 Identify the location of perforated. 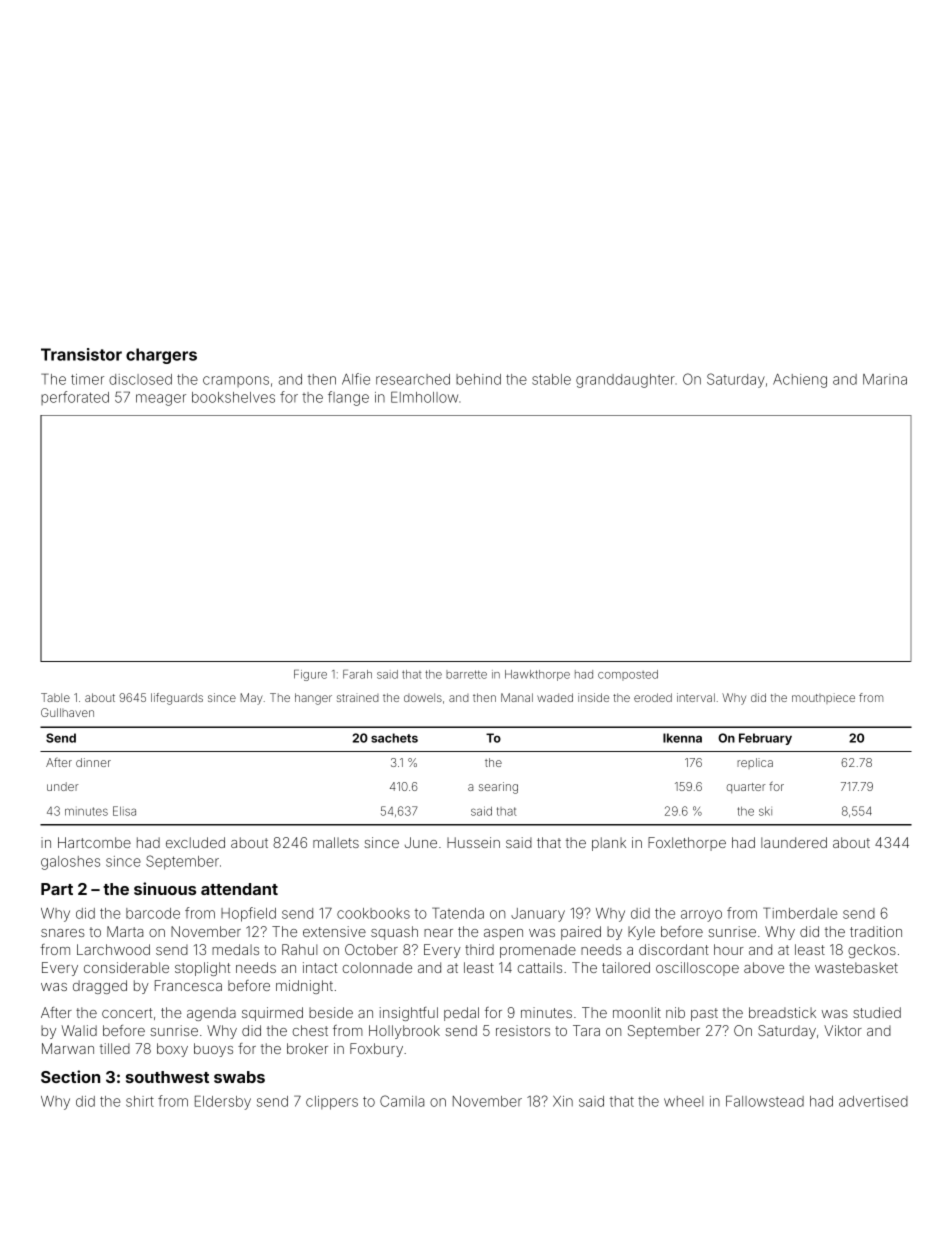
(75, 398).
